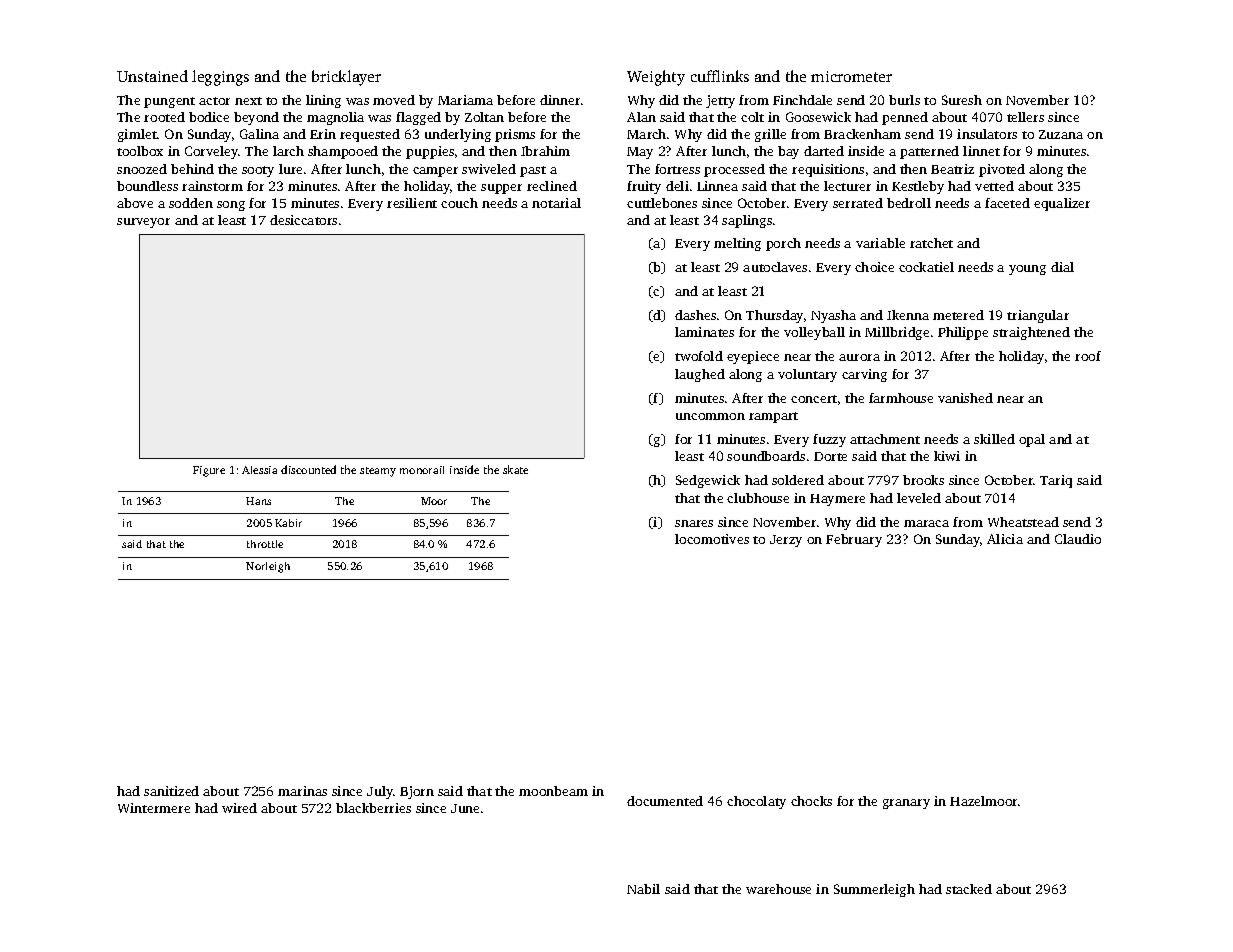  What do you see at coordinates (720, 76) in the screenshot?
I see `cufflinks` at bounding box center [720, 76].
